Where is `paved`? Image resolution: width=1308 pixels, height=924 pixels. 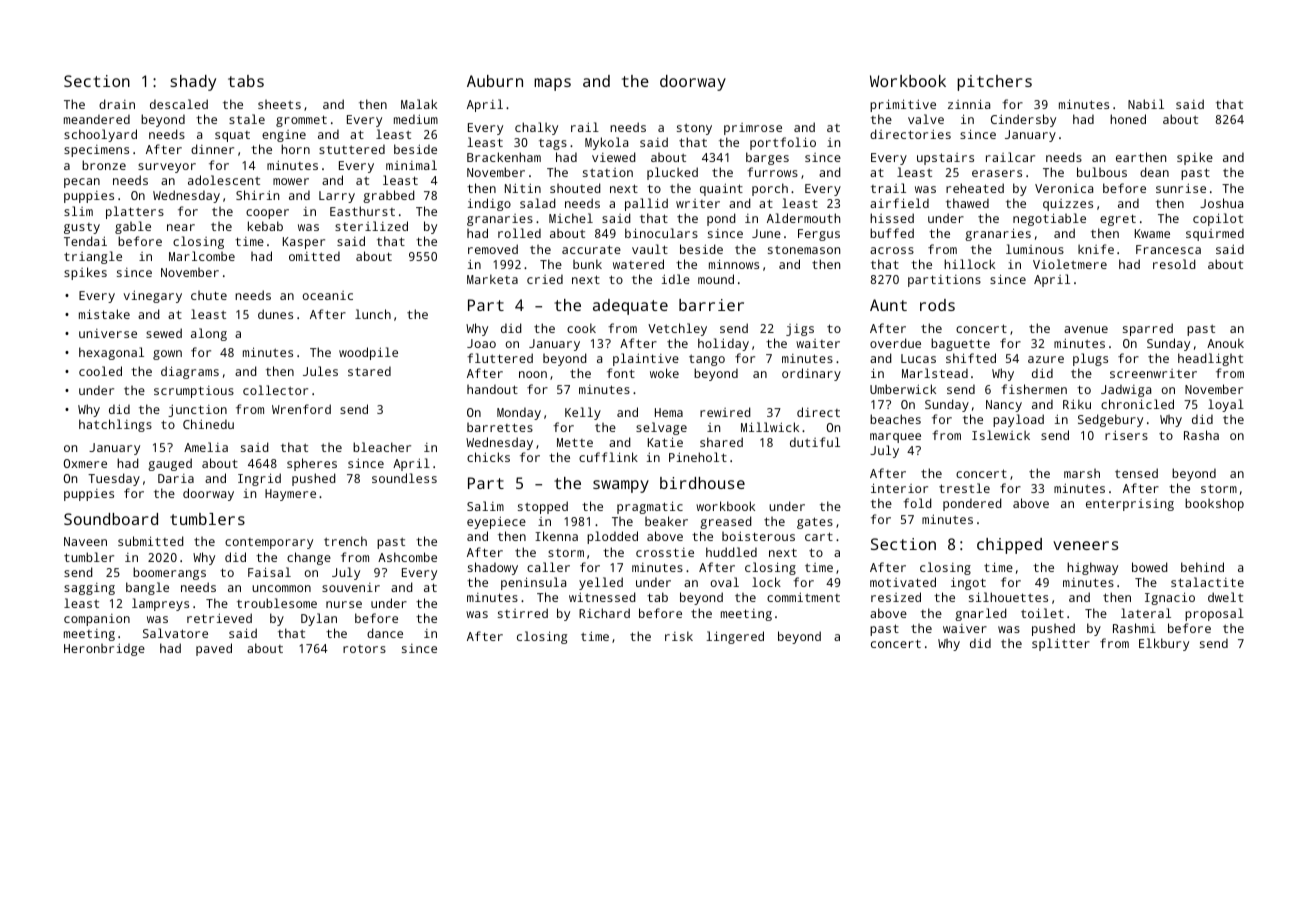
paved is located at coordinates (214, 649).
